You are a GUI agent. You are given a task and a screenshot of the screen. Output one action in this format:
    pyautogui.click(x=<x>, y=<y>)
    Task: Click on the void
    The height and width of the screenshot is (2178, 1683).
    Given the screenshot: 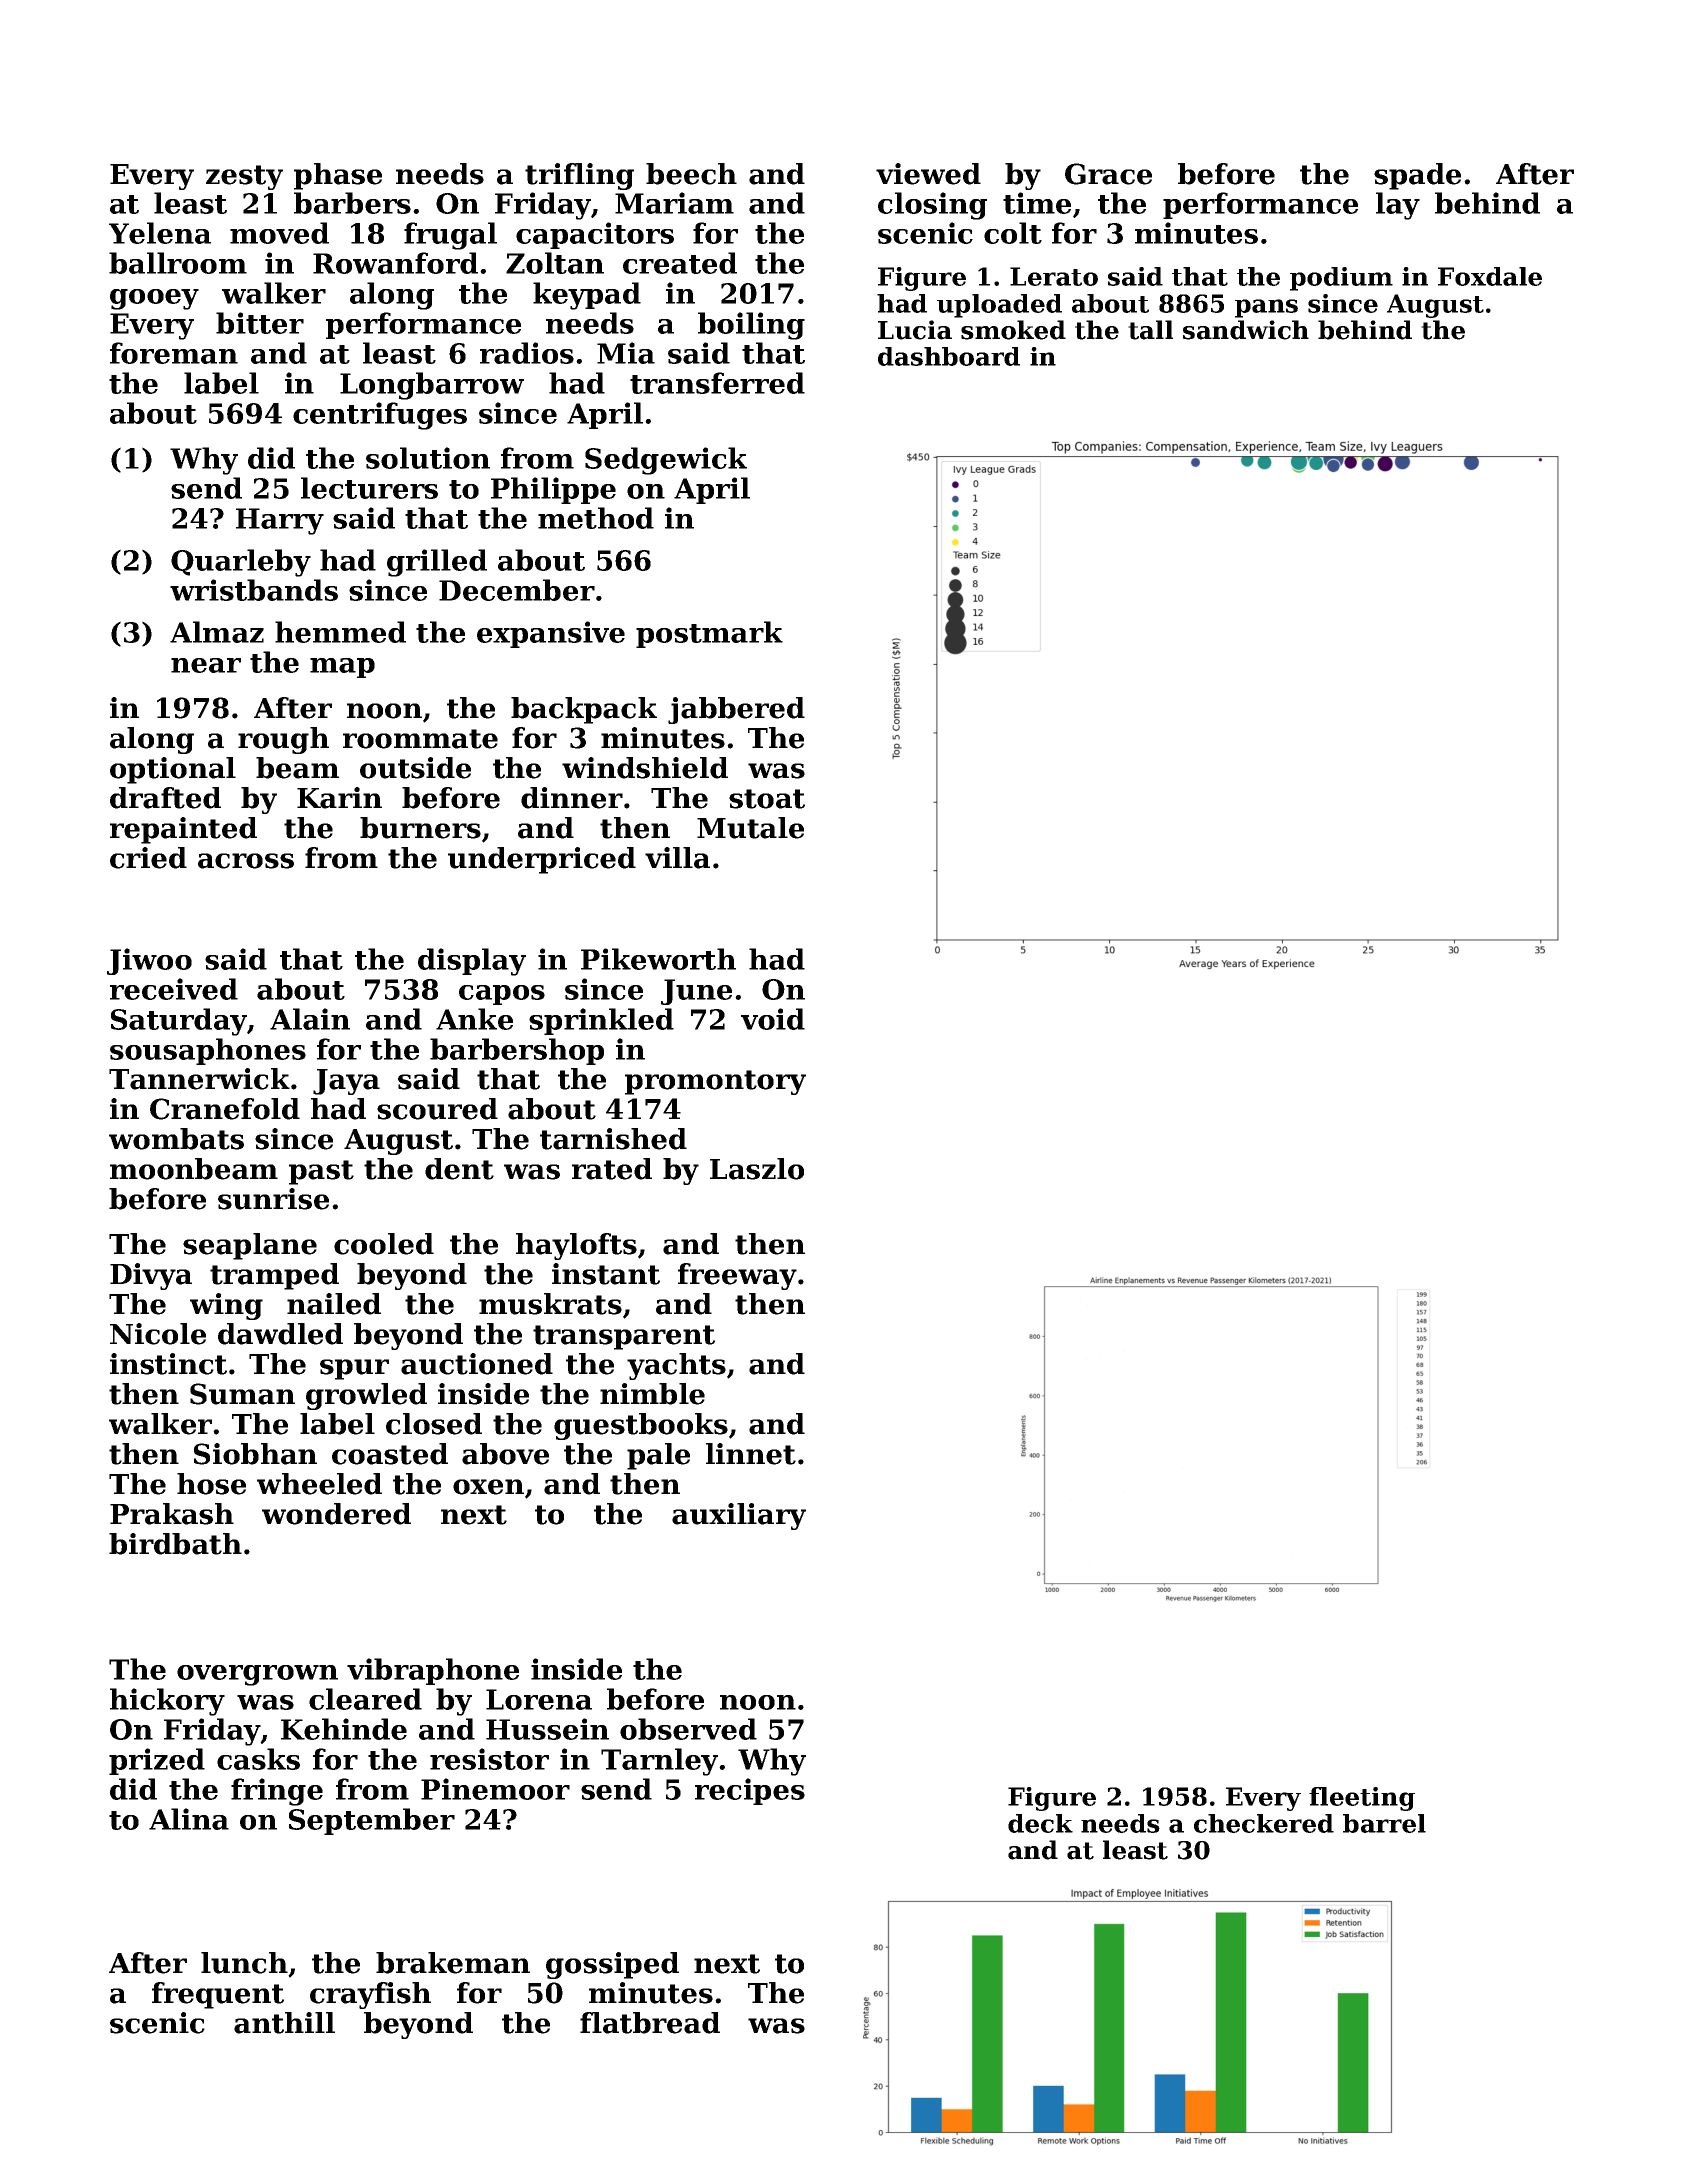 What is the action you would take?
    pyautogui.click(x=773, y=1019)
